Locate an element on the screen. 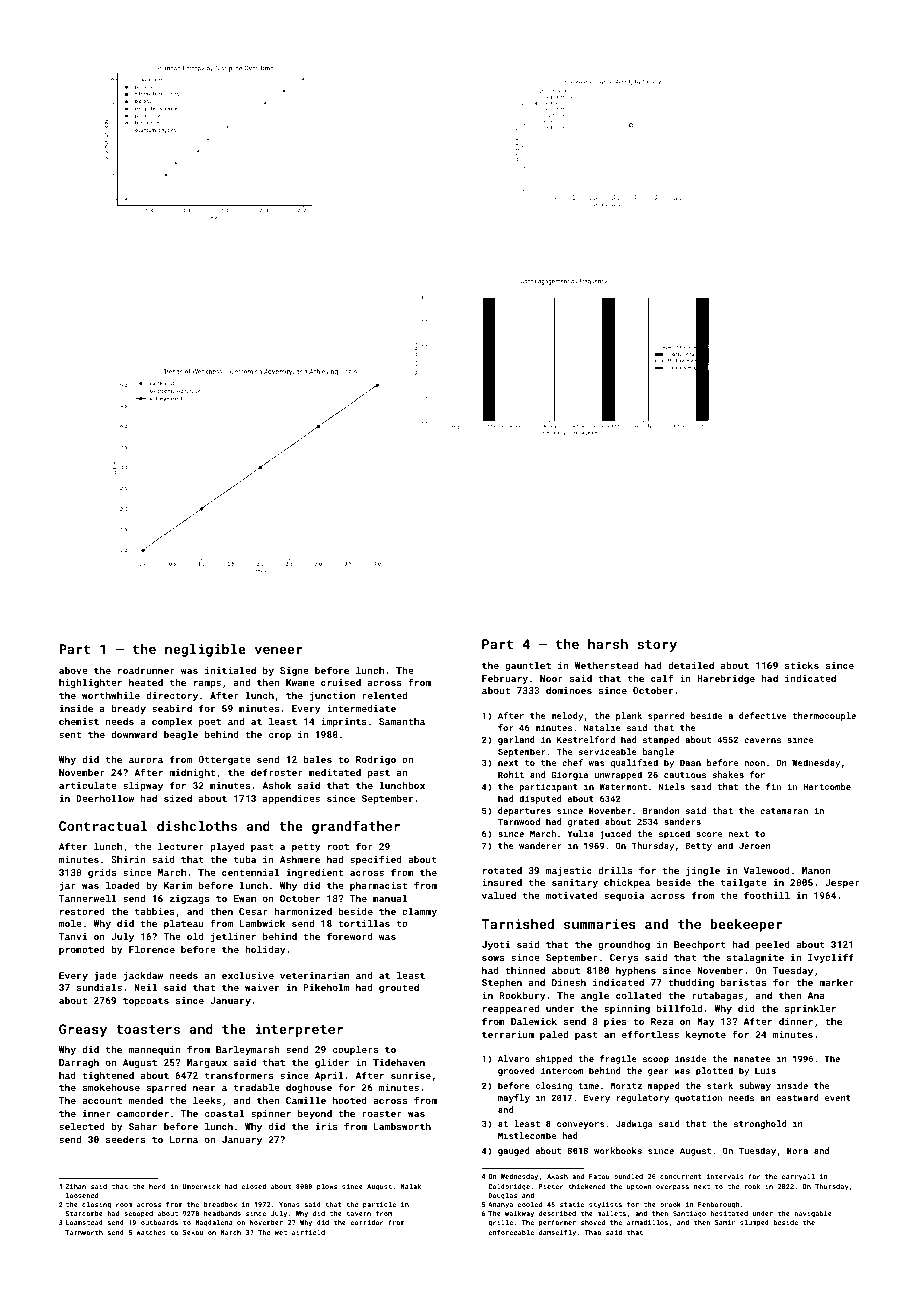 Image resolution: width=924 pixels, height=1308 pixels. wanderer is located at coordinates (540, 845).
